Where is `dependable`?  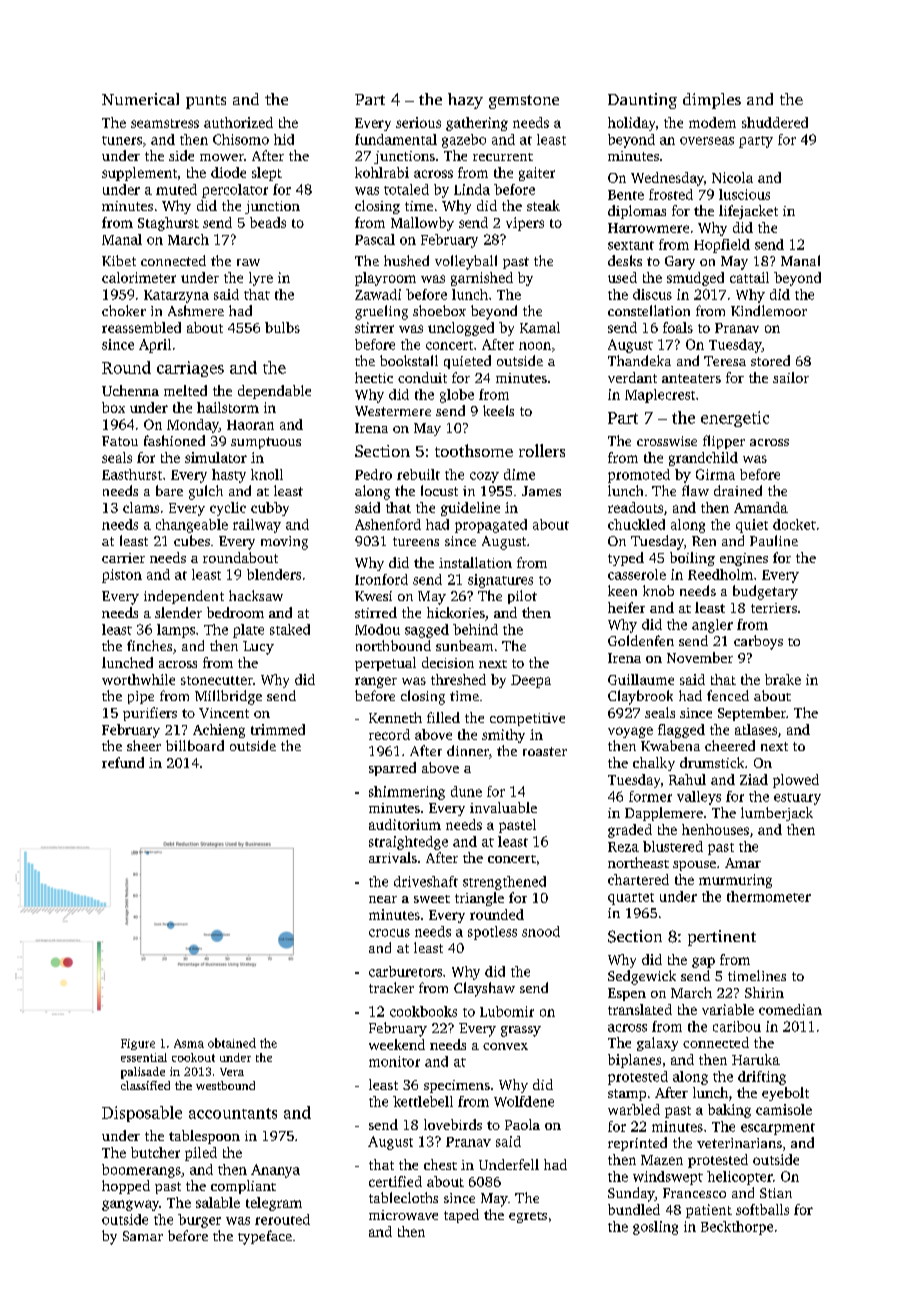 dependable is located at coordinates (274, 392).
